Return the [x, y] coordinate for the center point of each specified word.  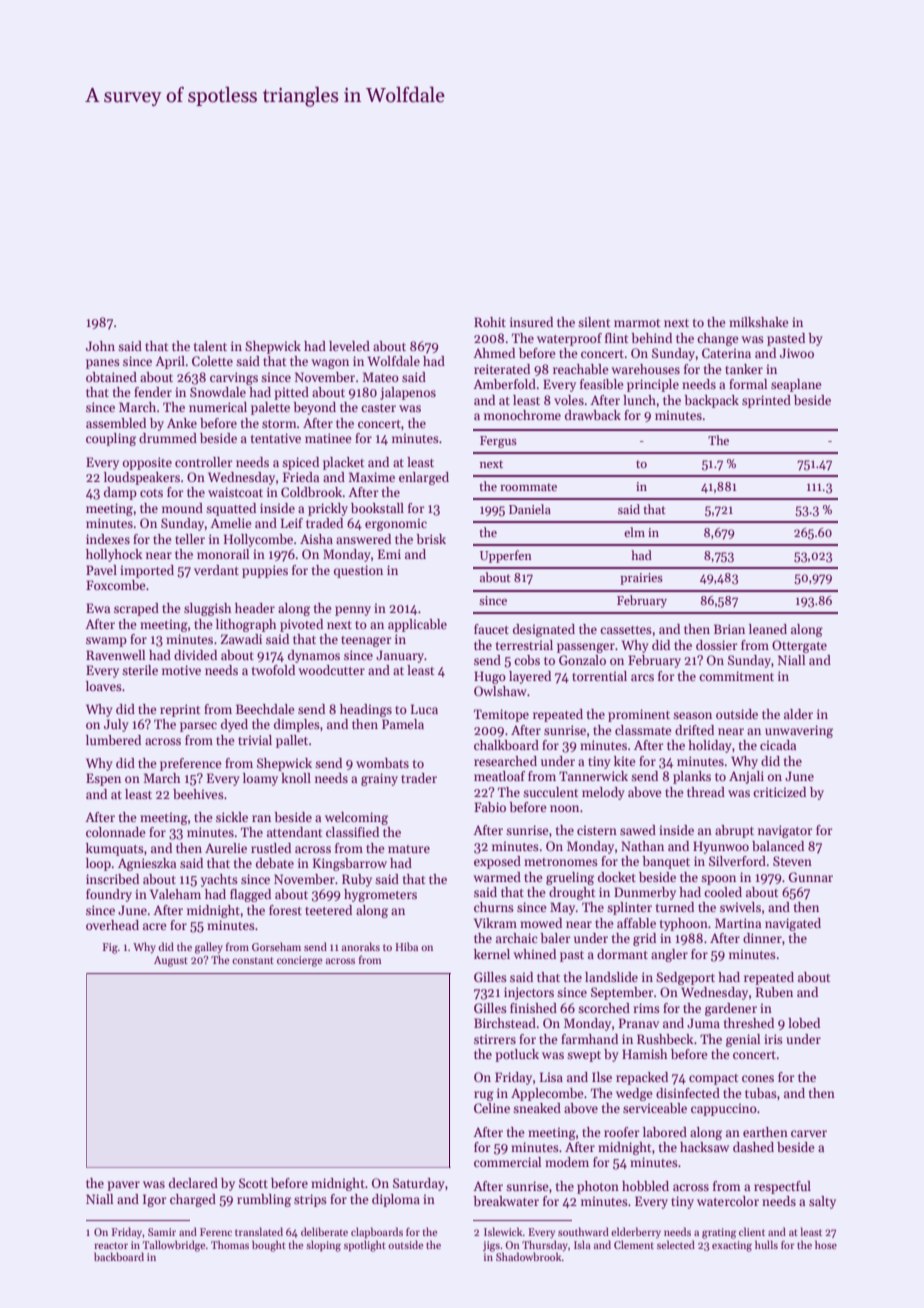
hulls [766, 1244]
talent [210, 346]
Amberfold [504, 384]
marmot [637, 323]
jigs [491, 1246]
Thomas [230, 1244]
